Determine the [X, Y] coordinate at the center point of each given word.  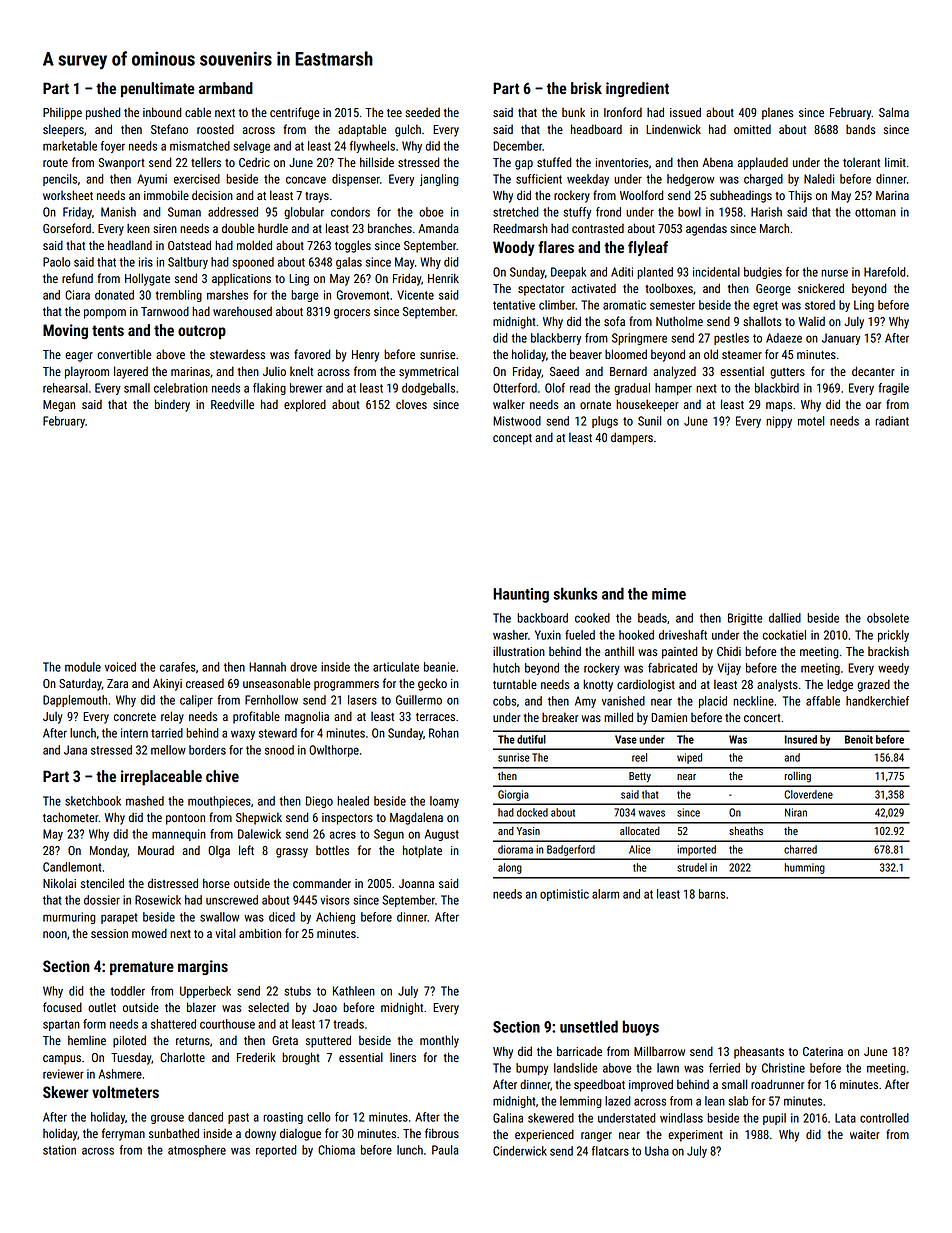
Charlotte [182, 1057]
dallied [785, 618]
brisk [586, 88]
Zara [117, 683]
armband [226, 88]
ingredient [637, 89]
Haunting [521, 595]
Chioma [336, 1150]
